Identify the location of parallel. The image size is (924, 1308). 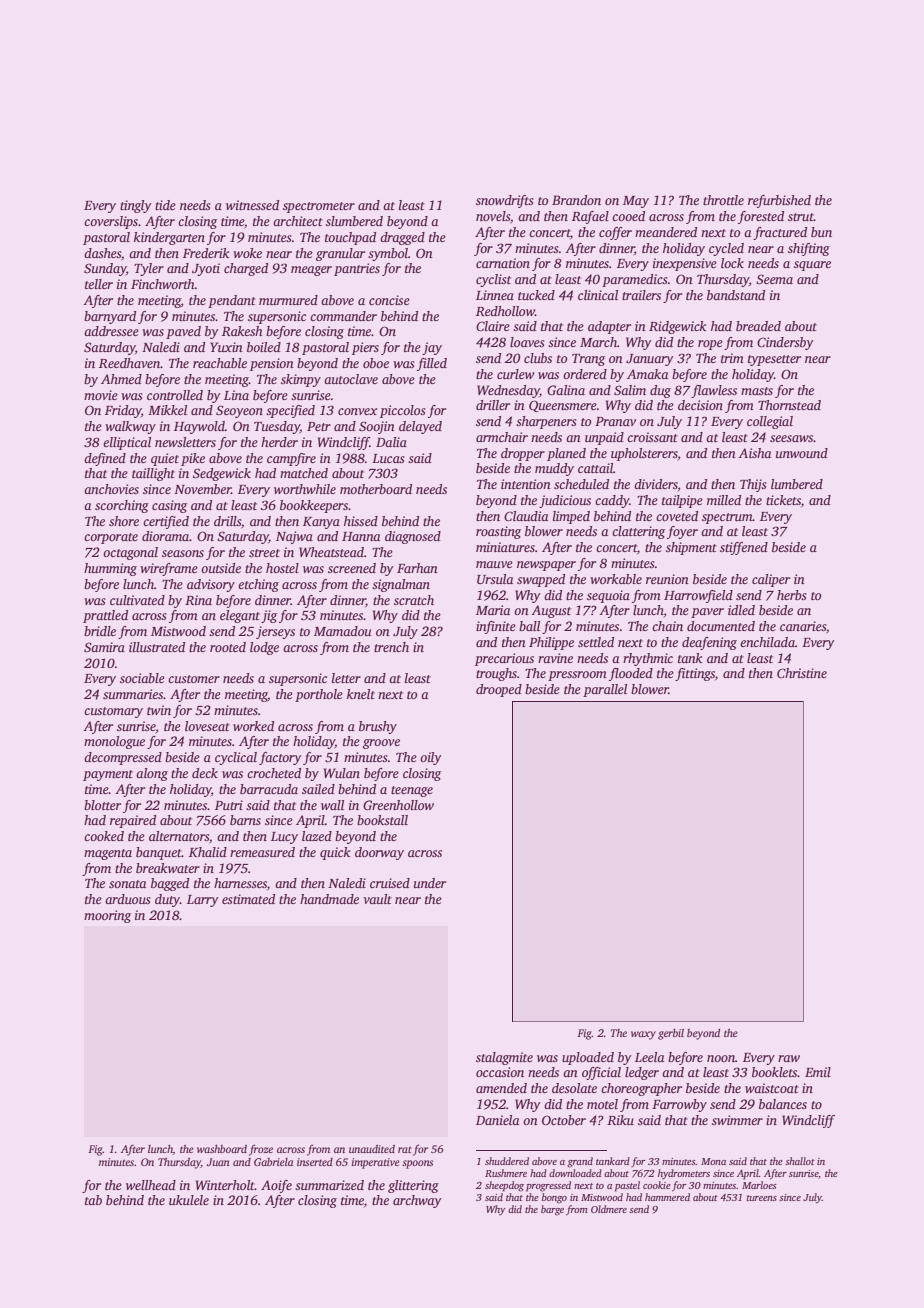
(605, 690).
